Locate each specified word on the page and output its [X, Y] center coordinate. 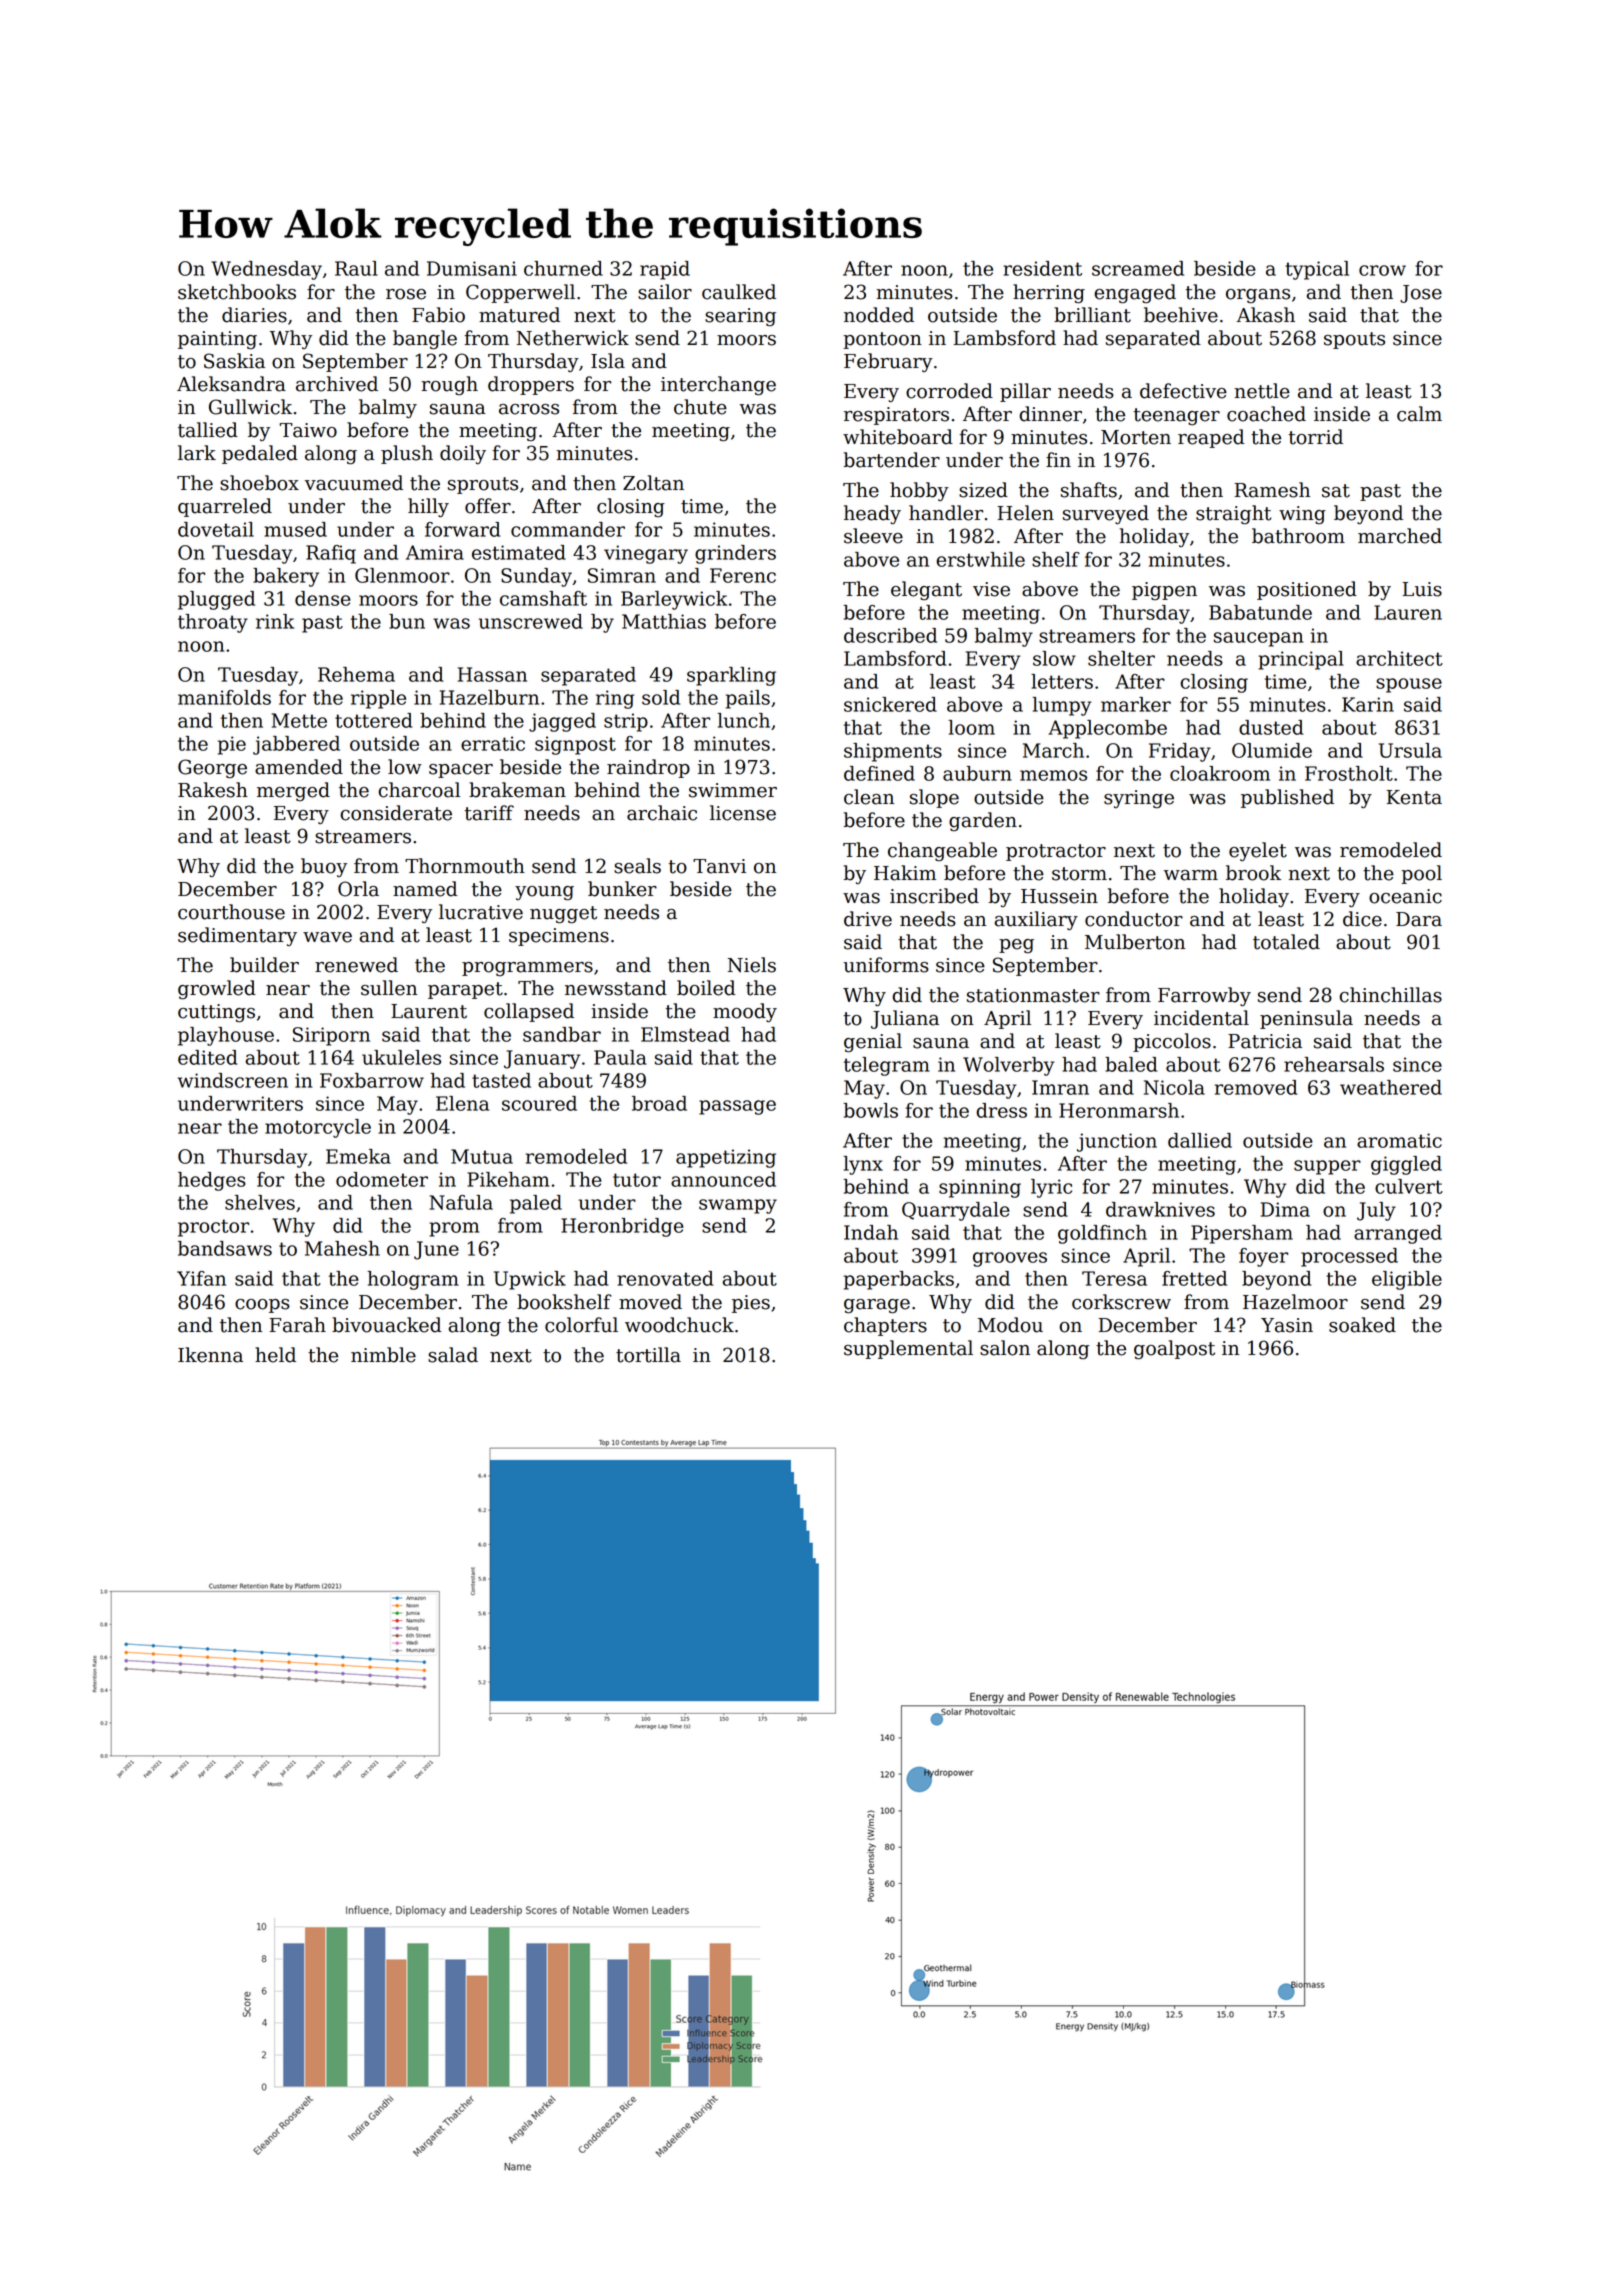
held [275, 1355]
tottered [373, 720]
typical [1317, 270]
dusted [1271, 727]
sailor [665, 292]
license [743, 813]
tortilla [648, 1355]
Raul [356, 268]
